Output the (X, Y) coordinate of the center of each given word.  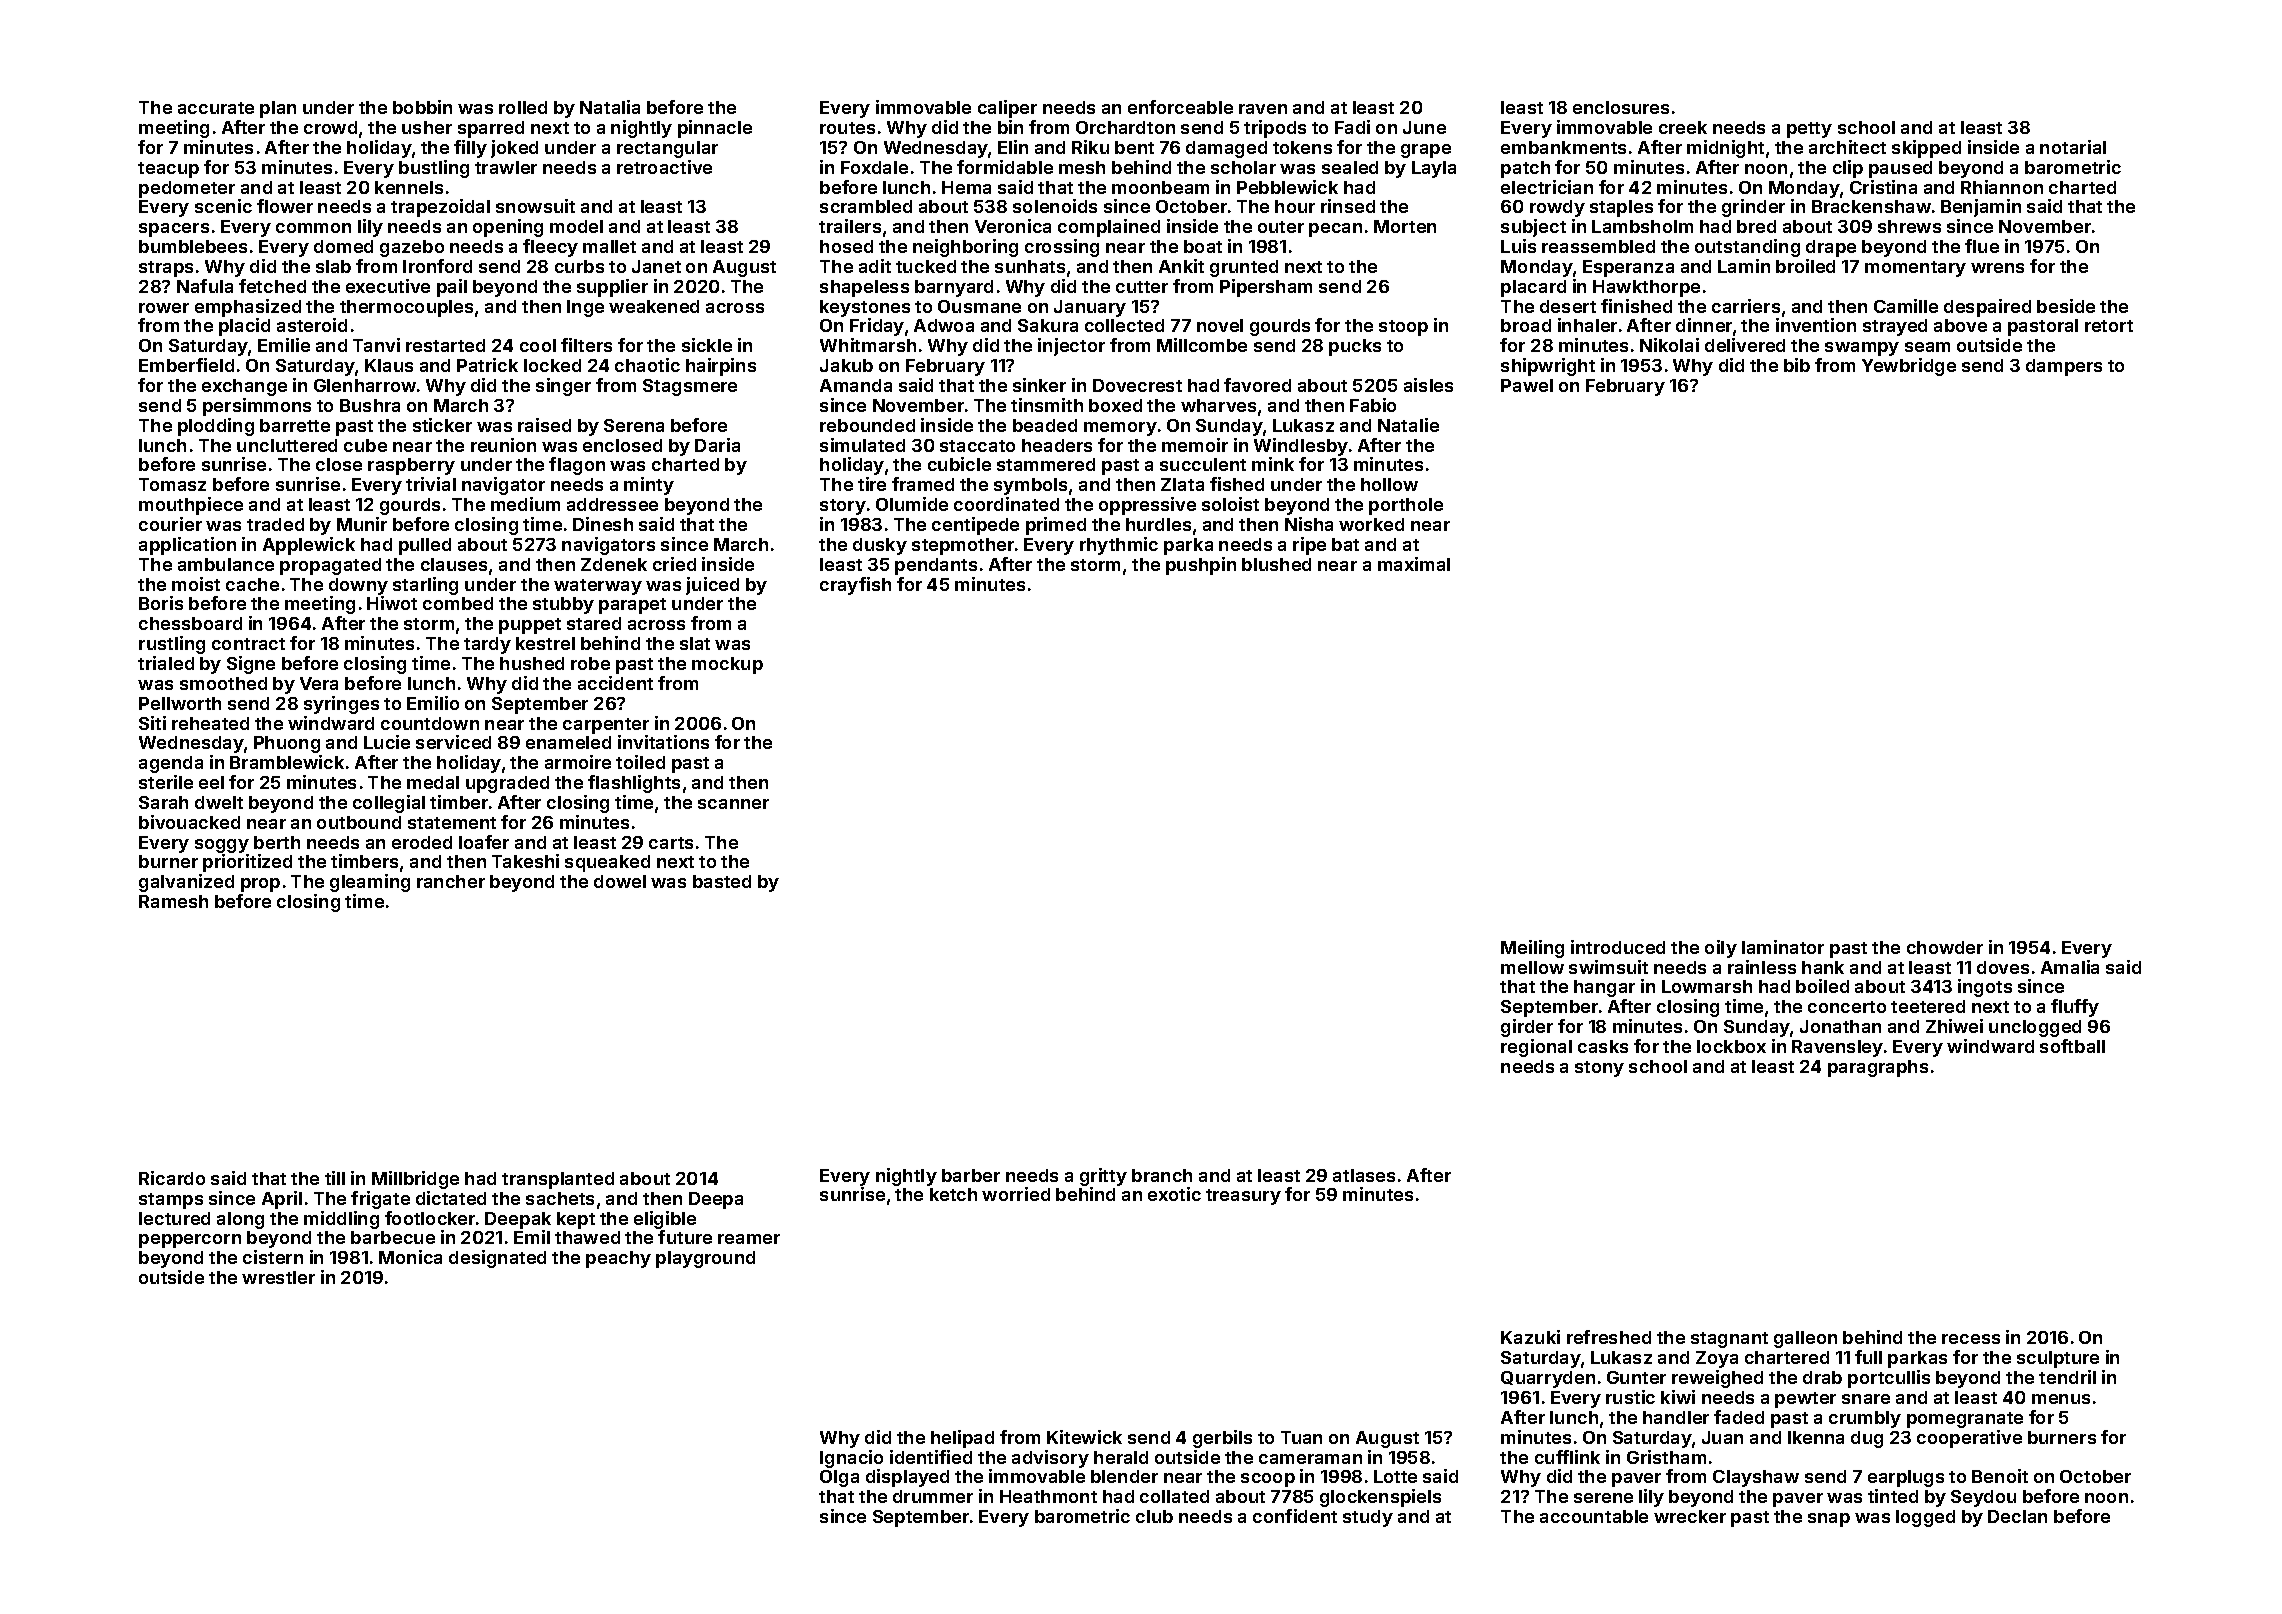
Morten (1405, 226)
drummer (933, 1496)
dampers (2064, 367)
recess (1971, 1339)
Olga (839, 1478)
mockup (727, 665)
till (335, 1178)
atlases (1364, 1175)
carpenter (606, 726)
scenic (223, 206)
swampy (1862, 349)
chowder (1945, 947)
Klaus (389, 365)
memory (1120, 429)
